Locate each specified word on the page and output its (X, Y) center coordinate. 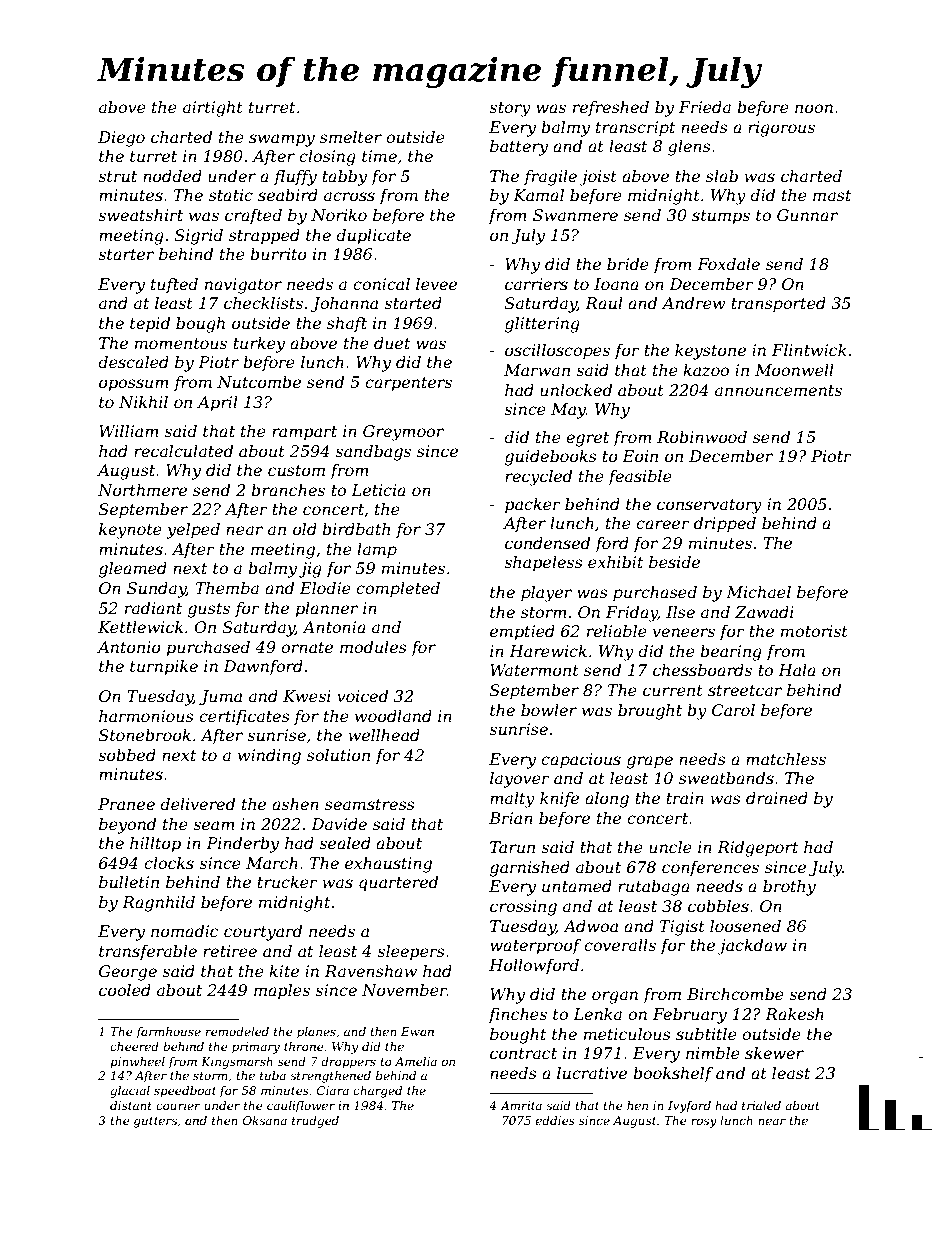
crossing (523, 908)
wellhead (384, 735)
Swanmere (575, 215)
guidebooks (551, 458)
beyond (127, 826)
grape (650, 762)
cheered (134, 1046)
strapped (264, 237)
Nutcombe (259, 382)
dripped (725, 525)
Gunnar (807, 215)
